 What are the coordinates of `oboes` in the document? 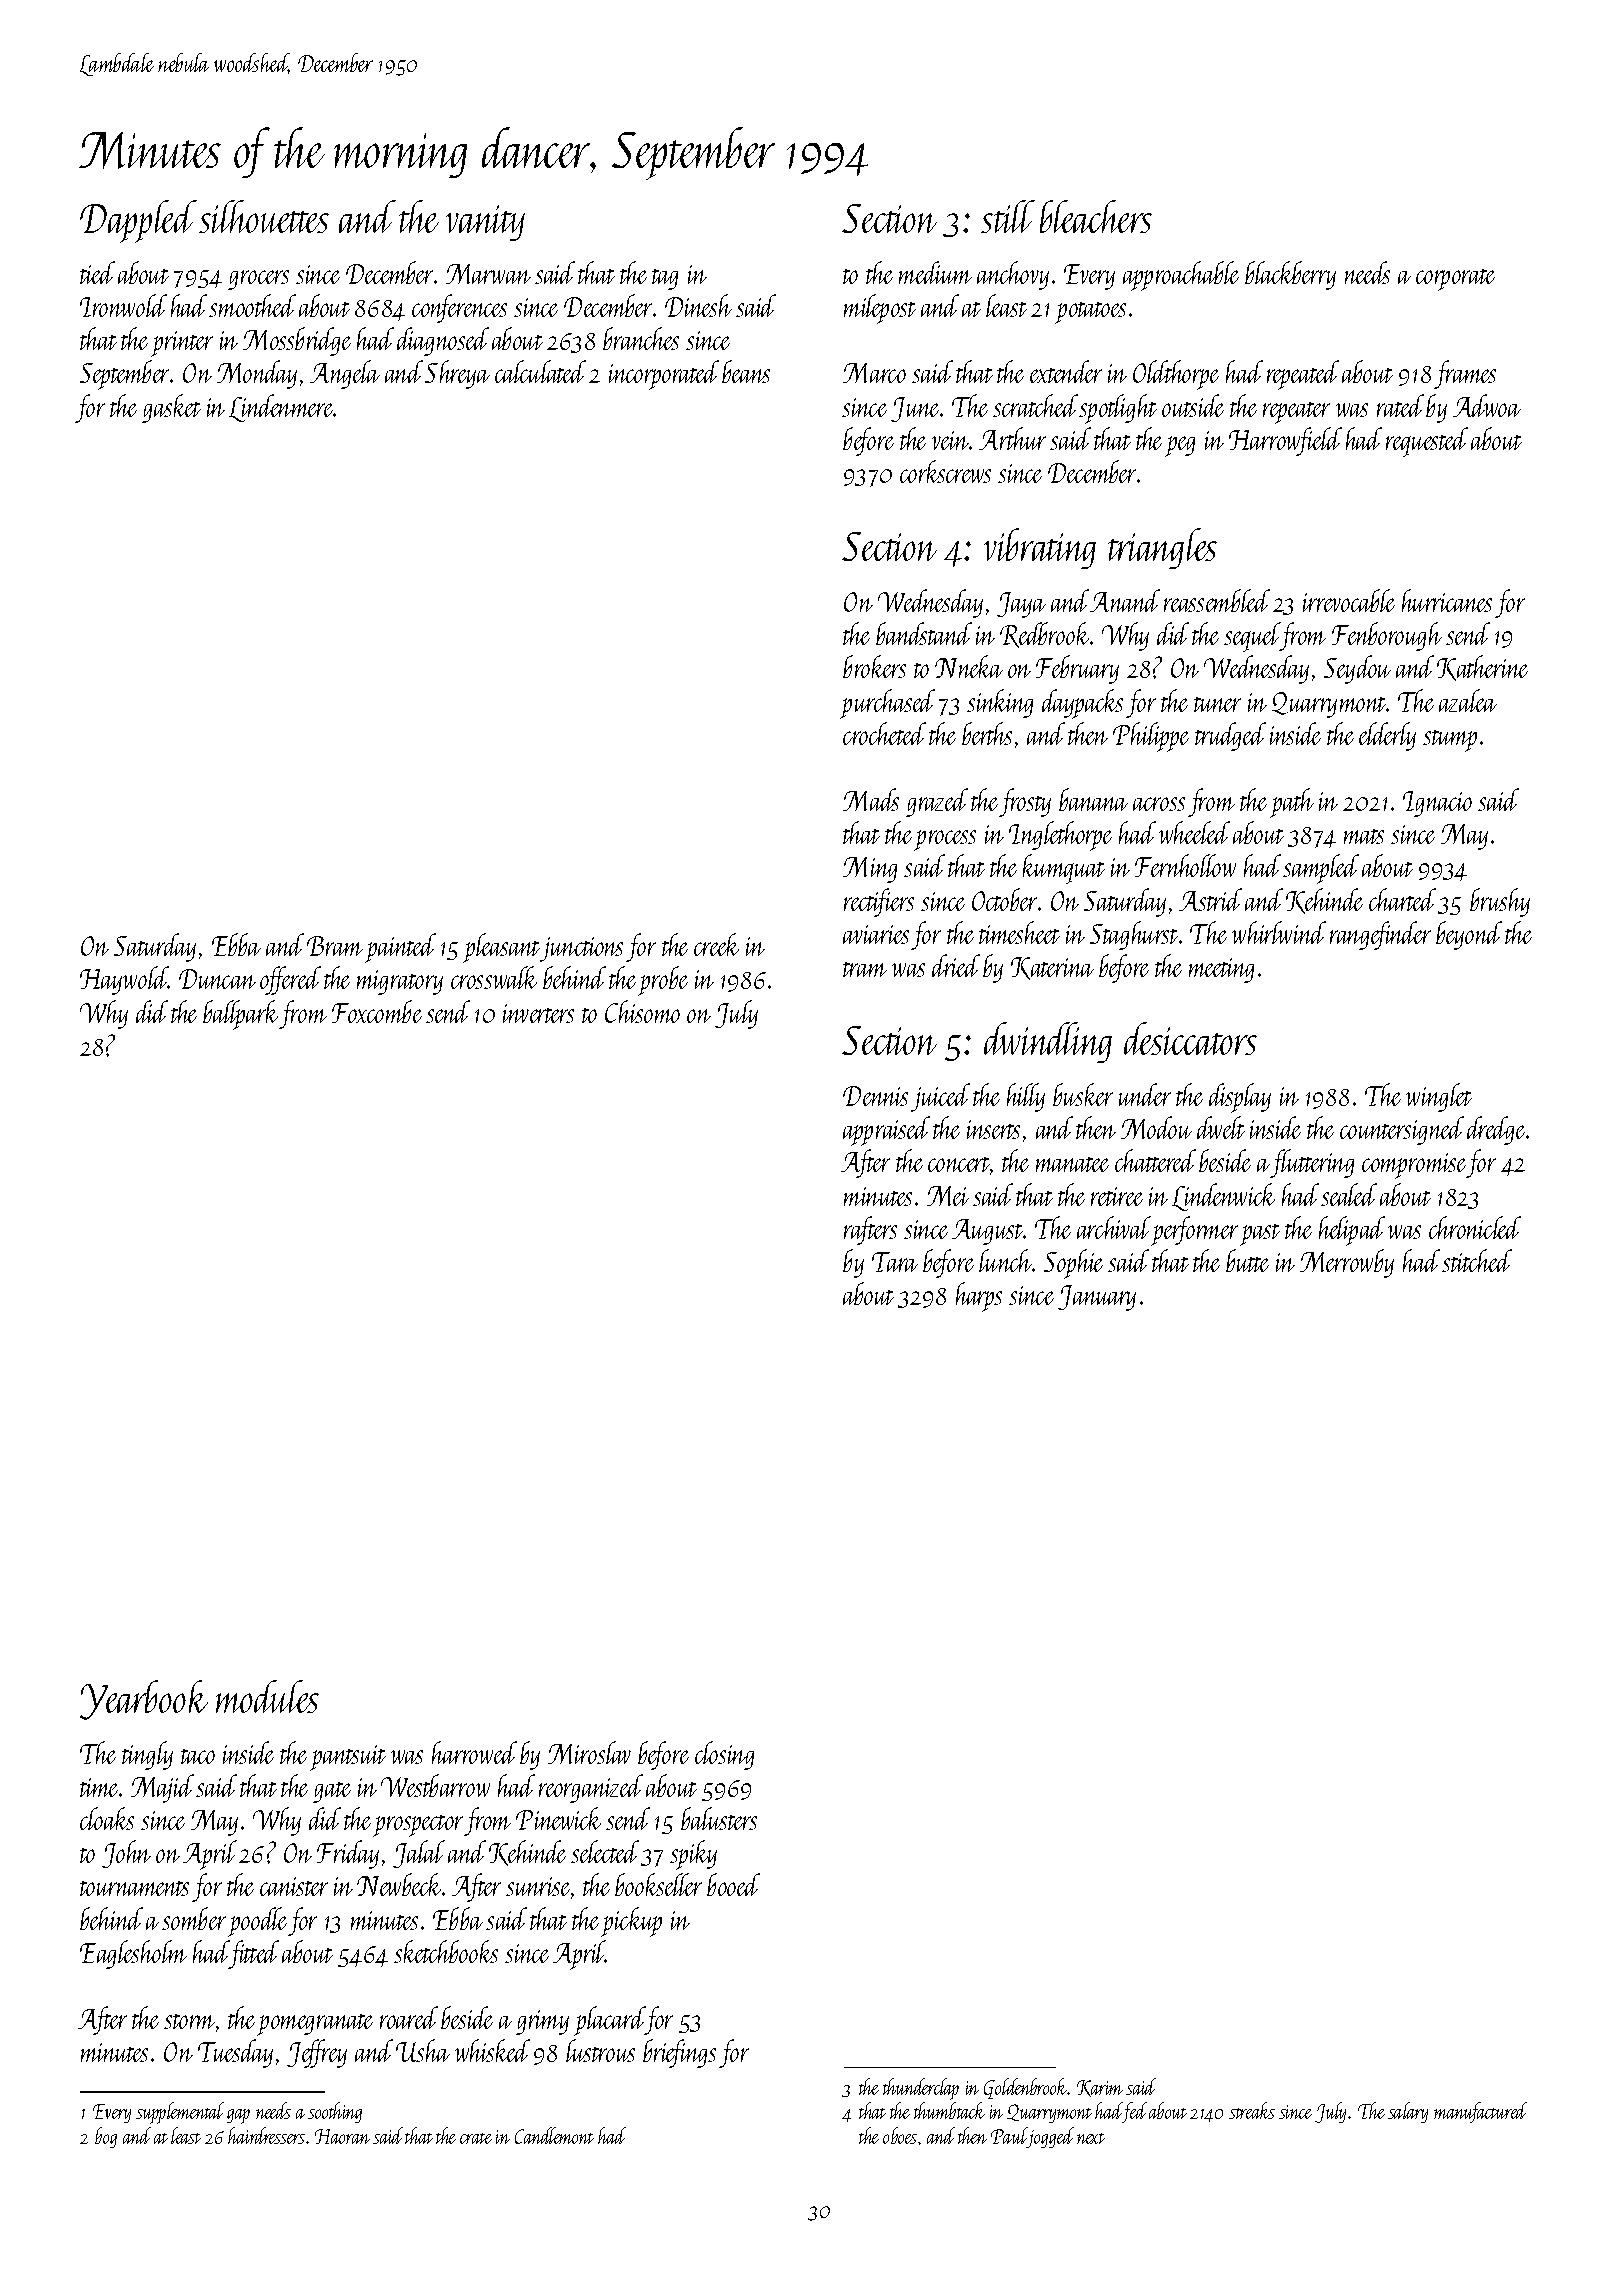 It's located at (900, 2135).
